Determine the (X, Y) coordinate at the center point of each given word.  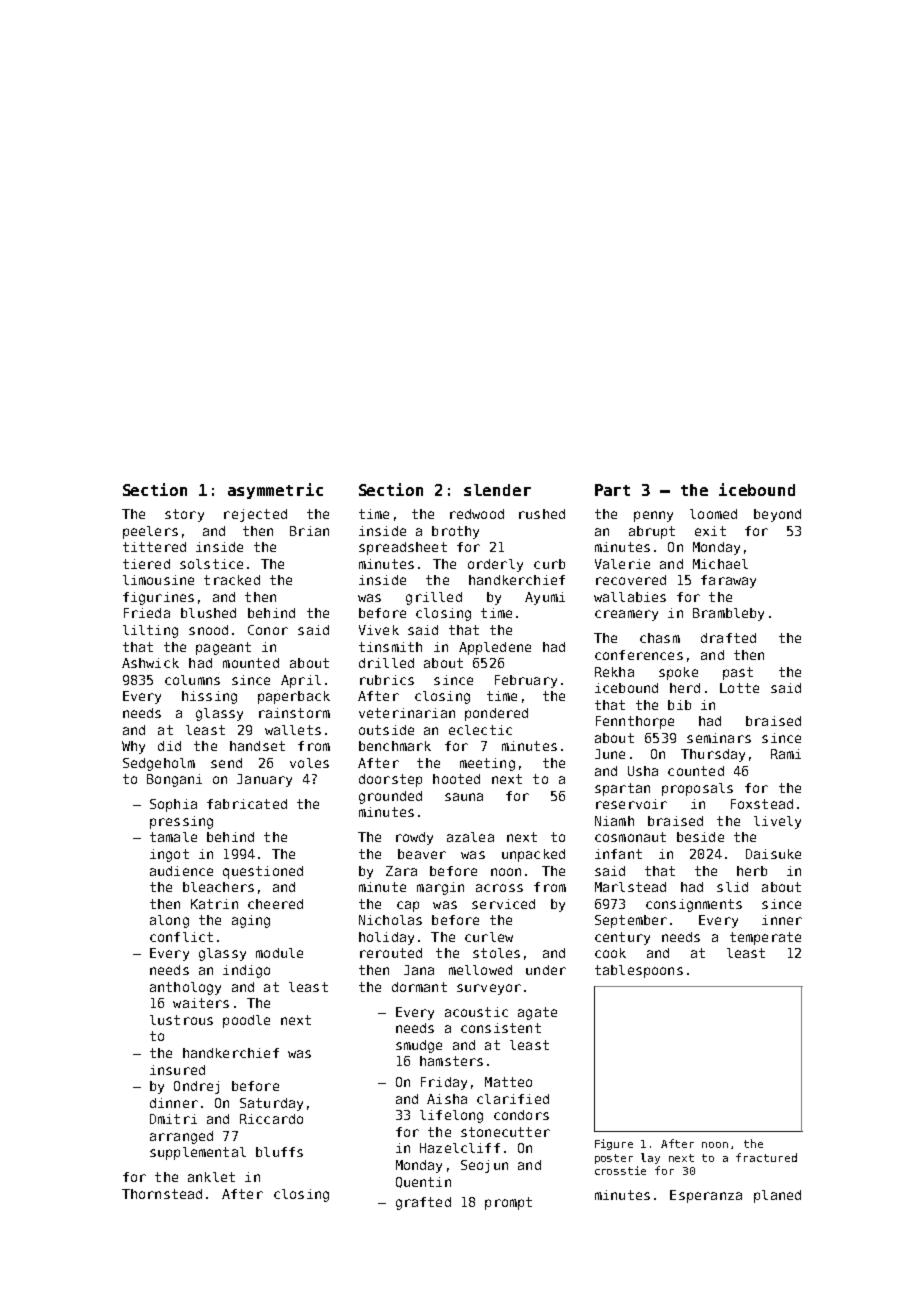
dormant (419, 987)
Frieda (147, 613)
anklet (211, 1177)
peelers (150, 532)
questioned (263, 872)
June (610, 754)
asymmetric (275, 491)
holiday (386, 938)
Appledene (495, 648)
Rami (786, 754)
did (169, 746)
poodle (246, 1021)
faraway (728, 581)
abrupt (652, 532)
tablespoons (639, 971)
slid (732, 887)
